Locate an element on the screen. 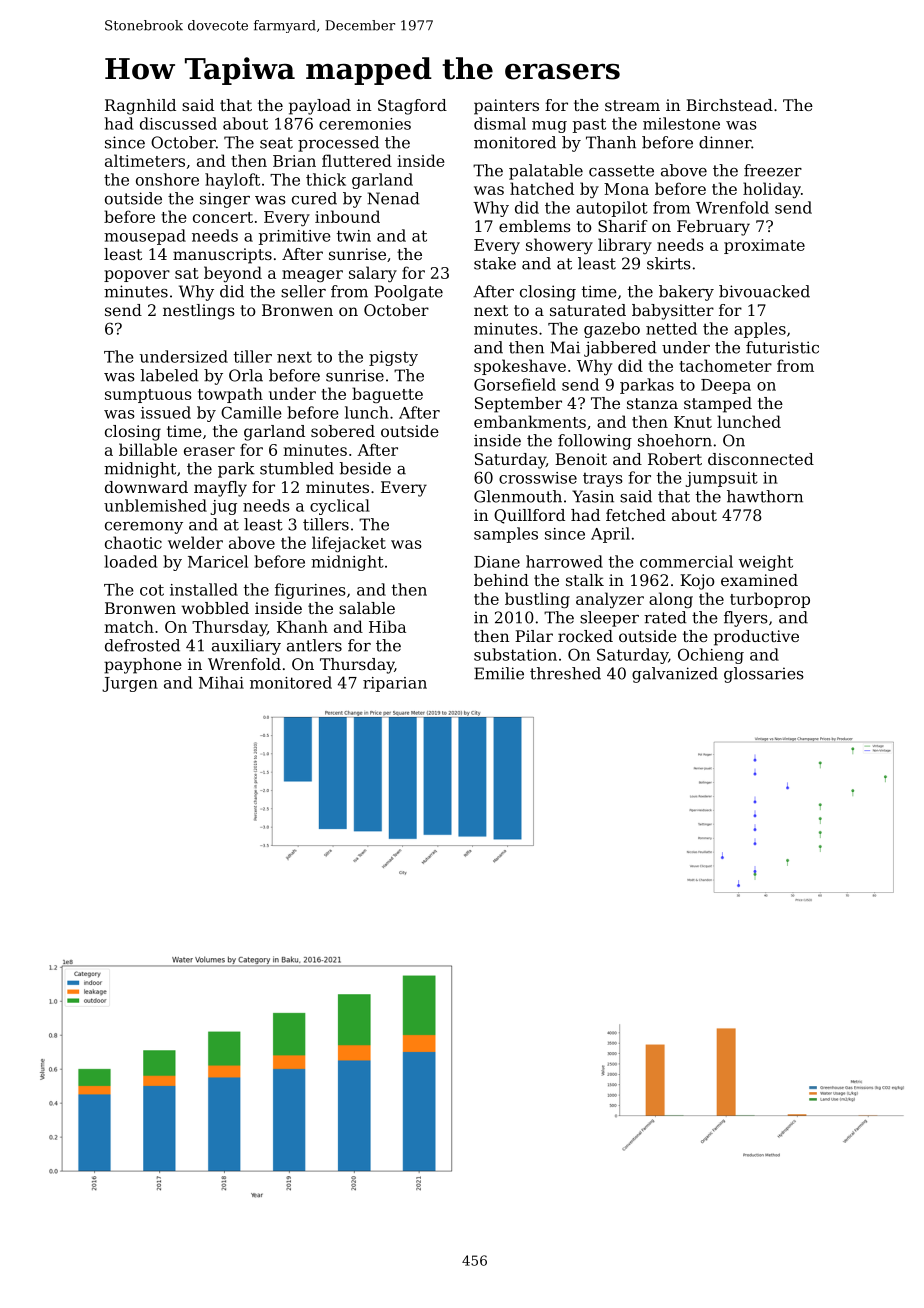 This screenshot has height=1308, width=924. onshore is located at coordinates (167, 179).
